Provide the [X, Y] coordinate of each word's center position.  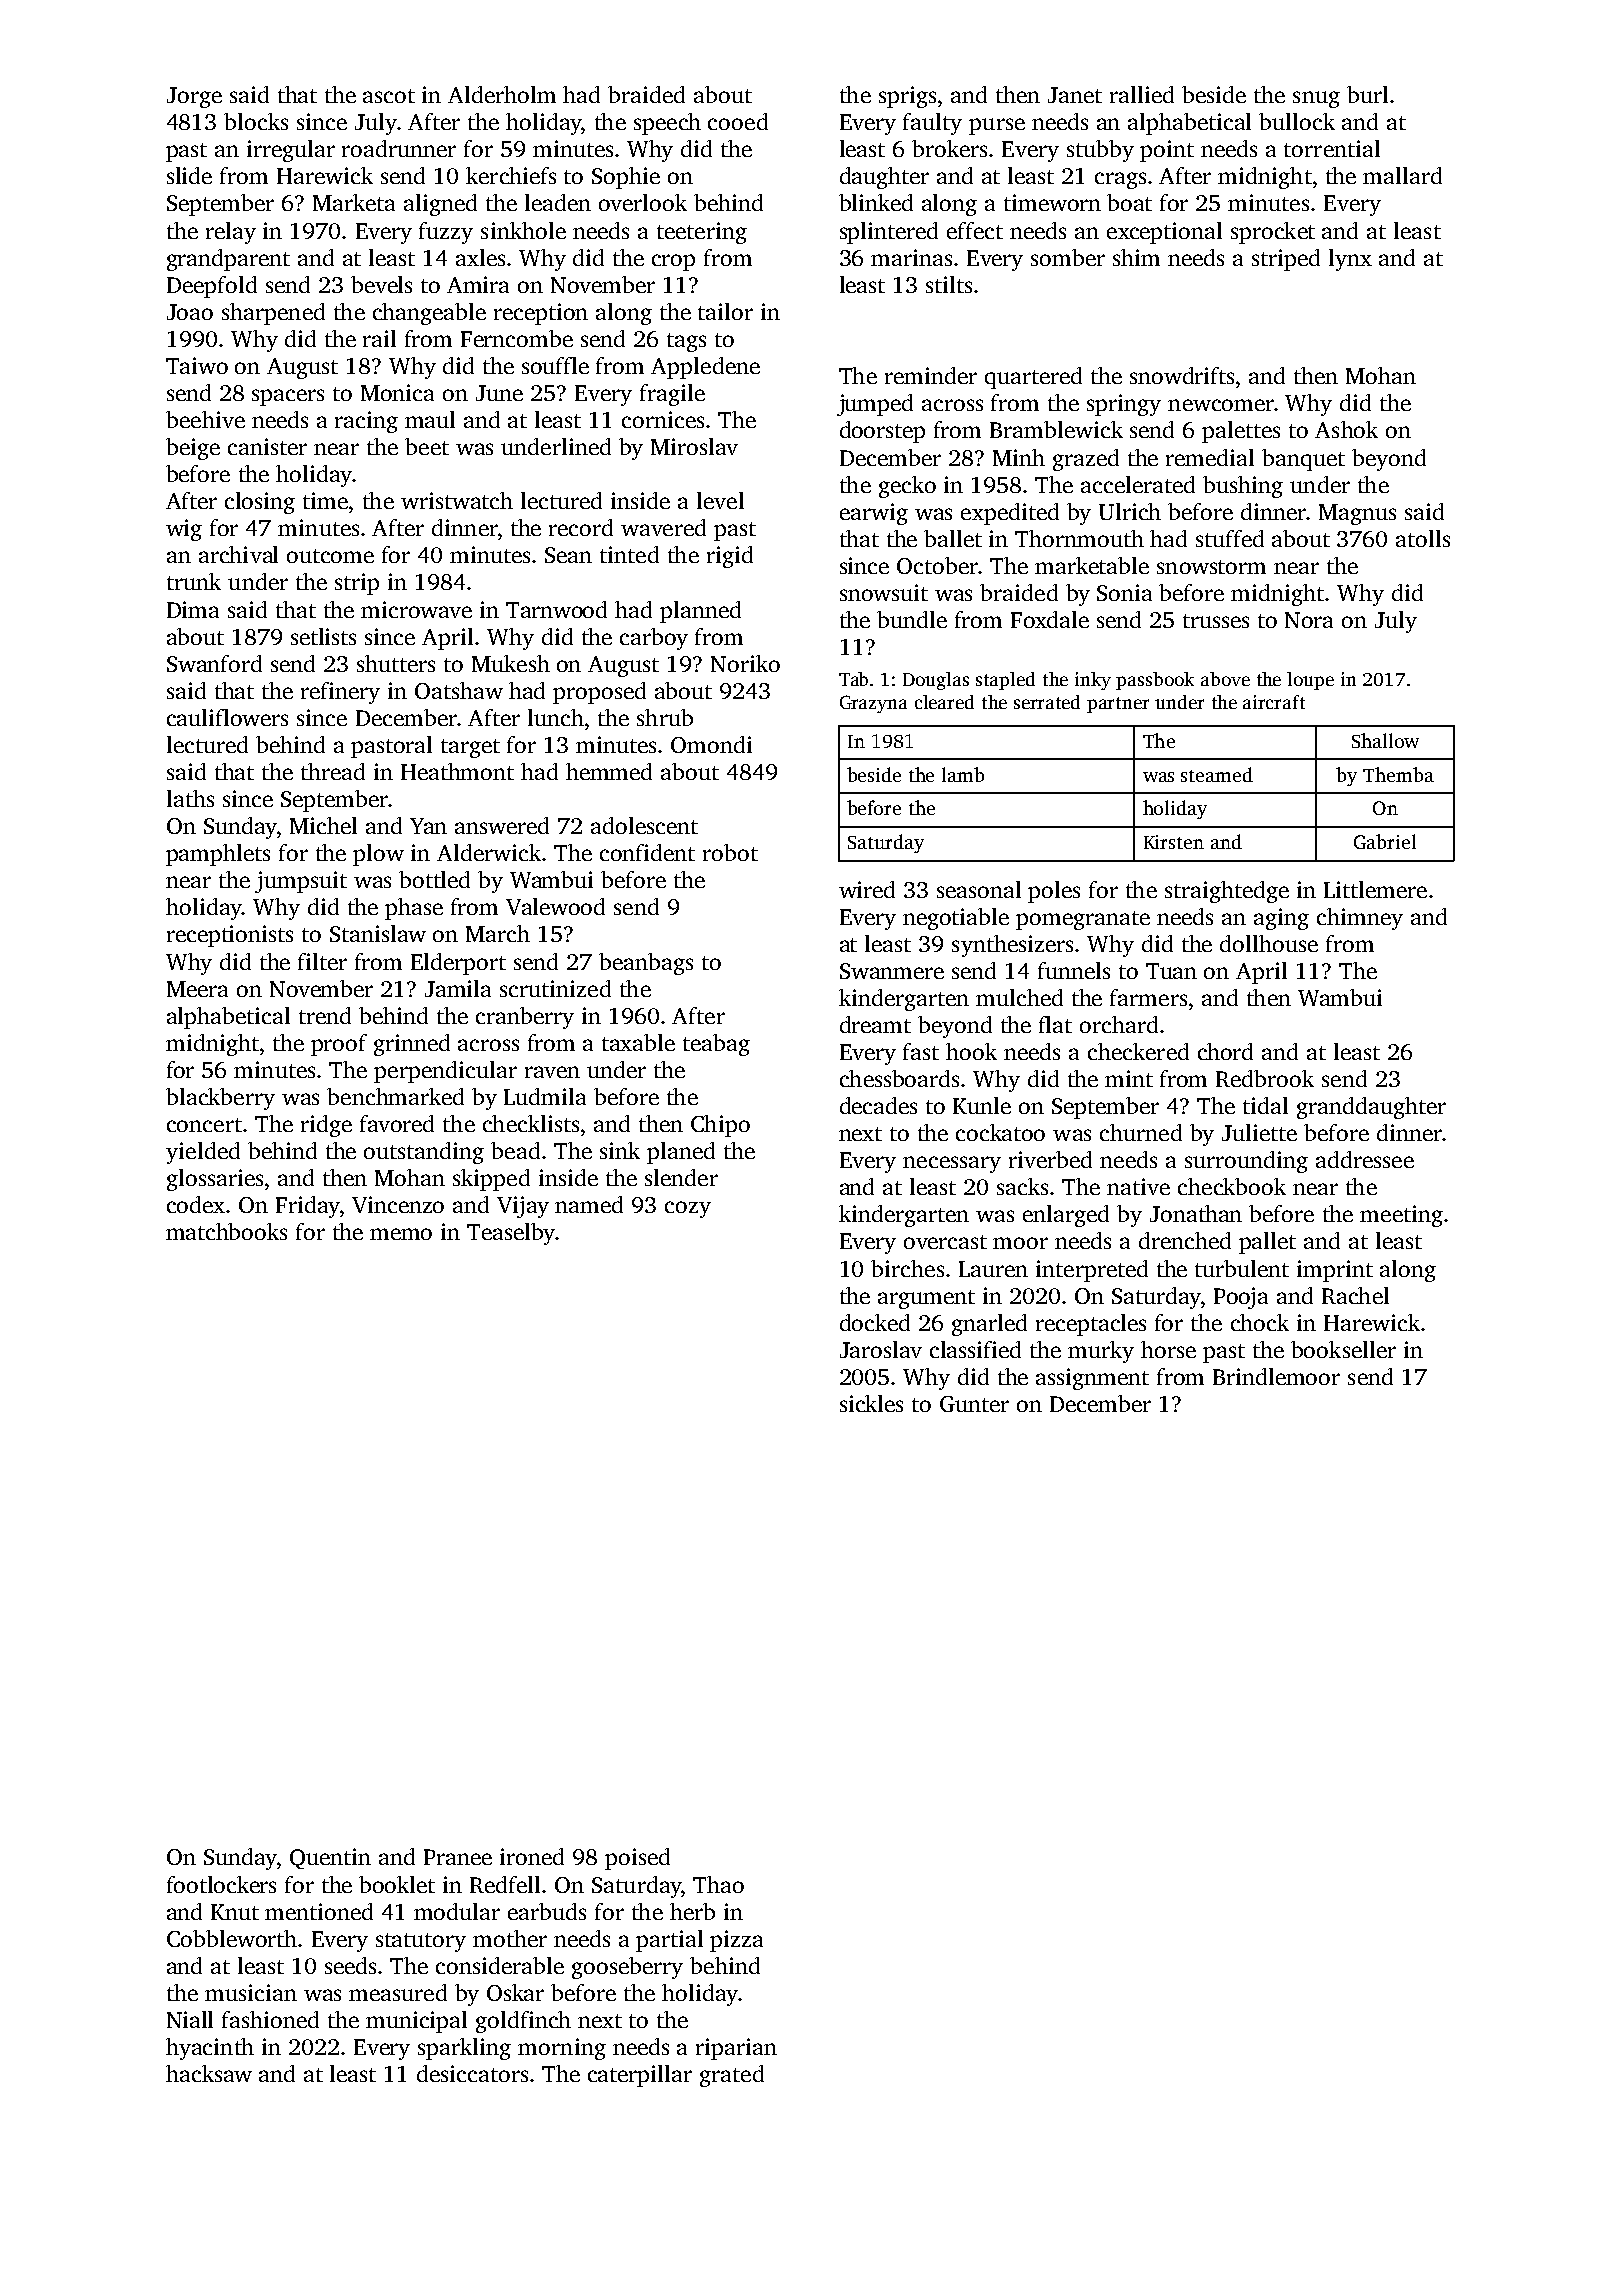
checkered [1138, 1051]
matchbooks [226, 1231]
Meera [197, 989]
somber [1068, 257]
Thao [718, 1884]
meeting [1401, 1216]
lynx [1350, 260]
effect [975, 230]
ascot [389, 96]
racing [366, 422]
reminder [931, 375]
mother [510, 1938]
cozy [688, 1209]
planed [681, 1153]
